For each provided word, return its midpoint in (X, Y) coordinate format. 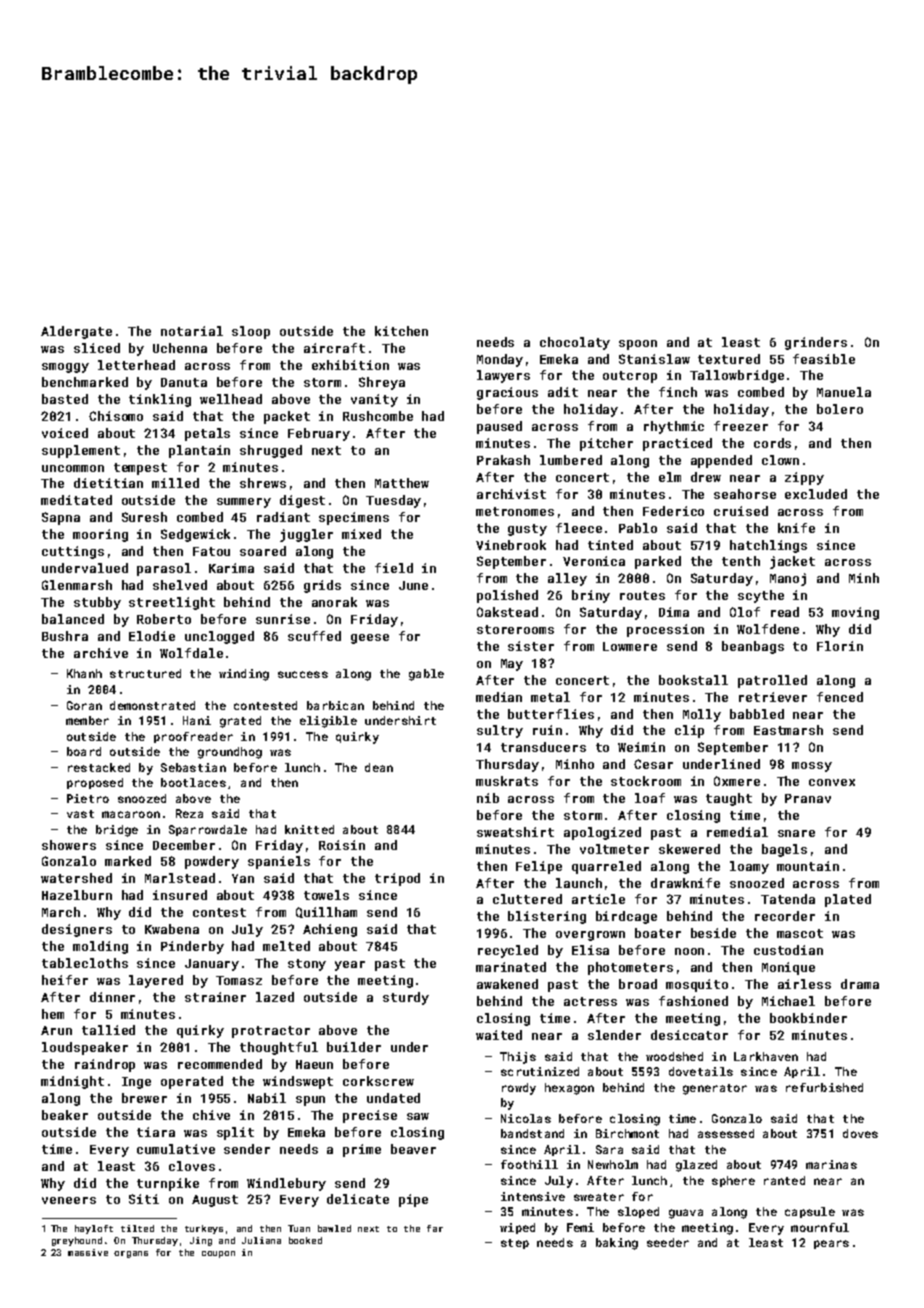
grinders (816, 343)
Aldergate (76, 332)
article (598, 899)
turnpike (168, 1184)
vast (80, 814)
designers (77, 930)
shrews (263, 483)
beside (713, 933)
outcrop (630, 377)
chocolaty (575, 343)
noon (689, 951)
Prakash (503, 460)
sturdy (406, 998)
